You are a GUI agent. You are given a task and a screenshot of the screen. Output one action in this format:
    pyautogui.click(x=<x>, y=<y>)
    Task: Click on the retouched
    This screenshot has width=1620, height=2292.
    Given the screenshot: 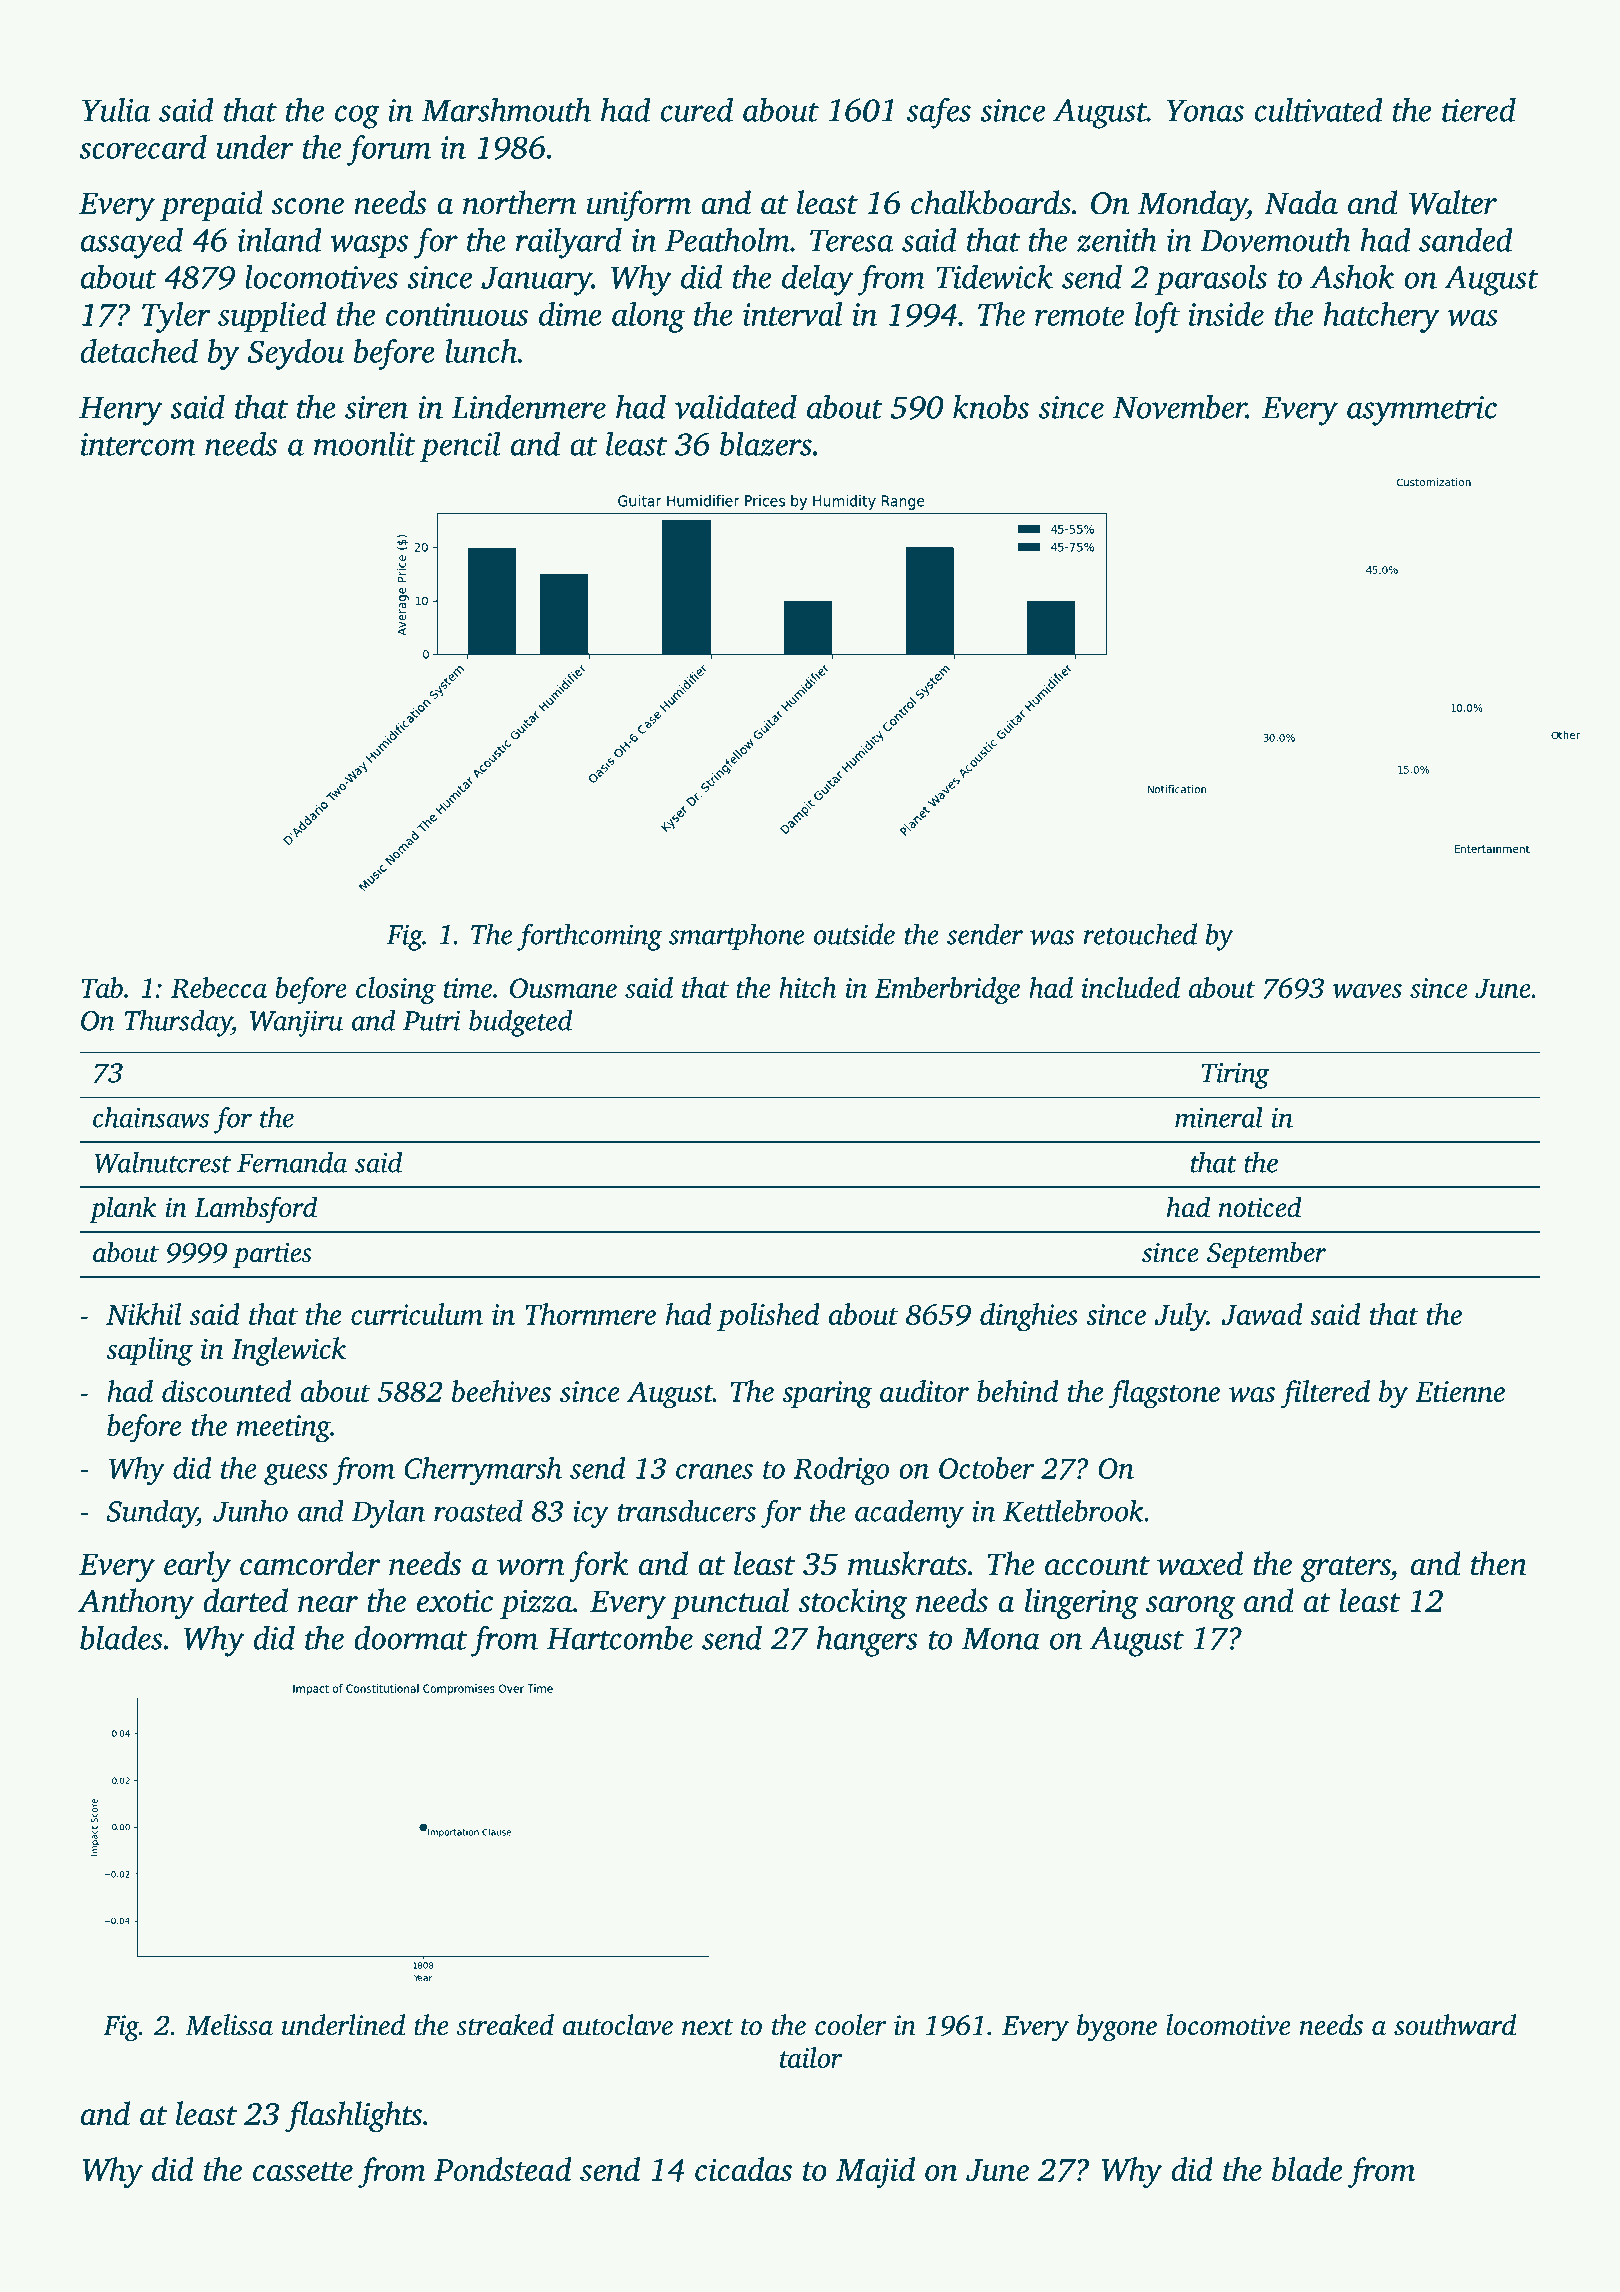 What is the action you would take?
    pyautogui.click(x=1140, y=934)
